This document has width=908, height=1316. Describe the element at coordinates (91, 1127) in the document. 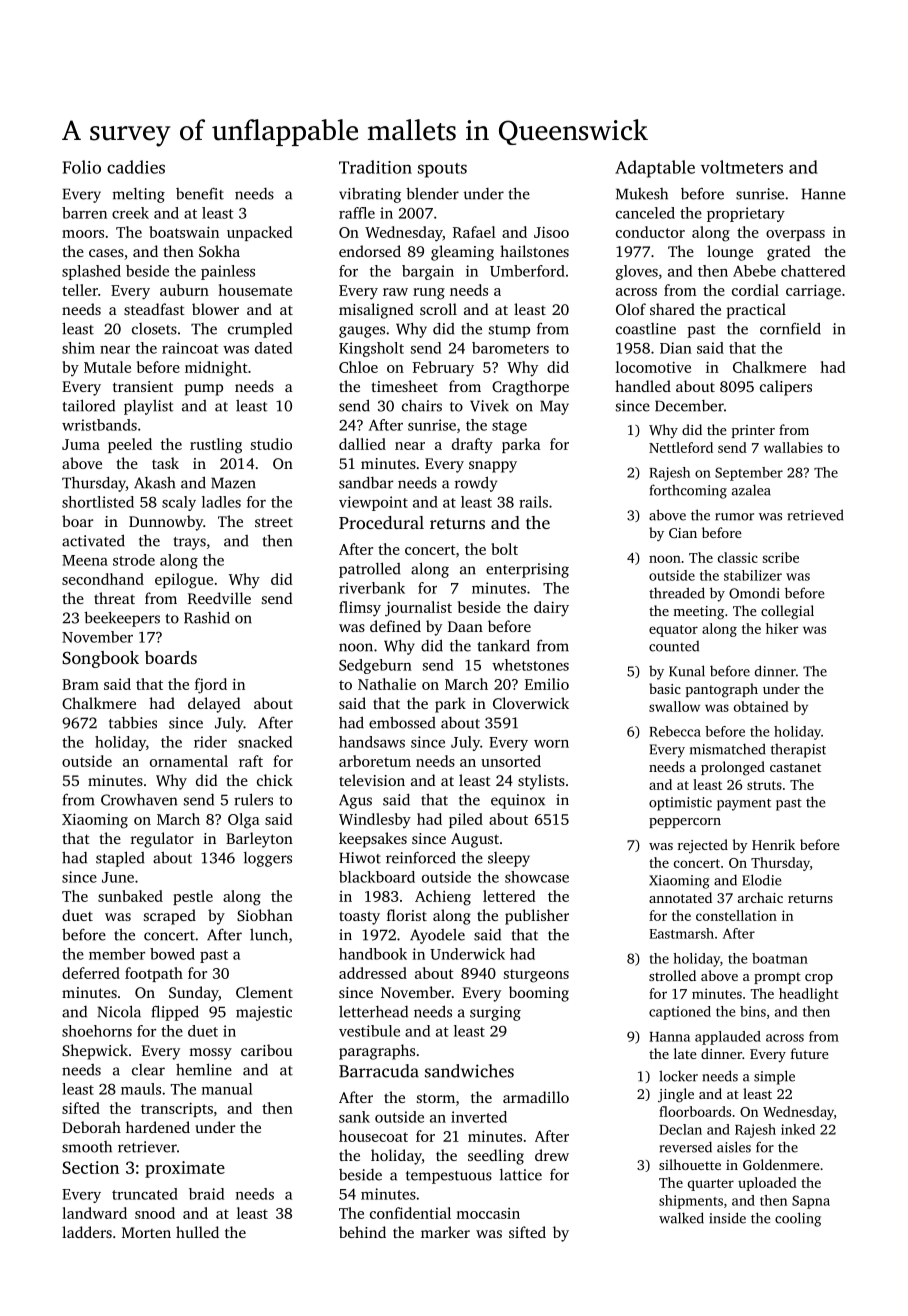

I see `Deborah` at that location.
